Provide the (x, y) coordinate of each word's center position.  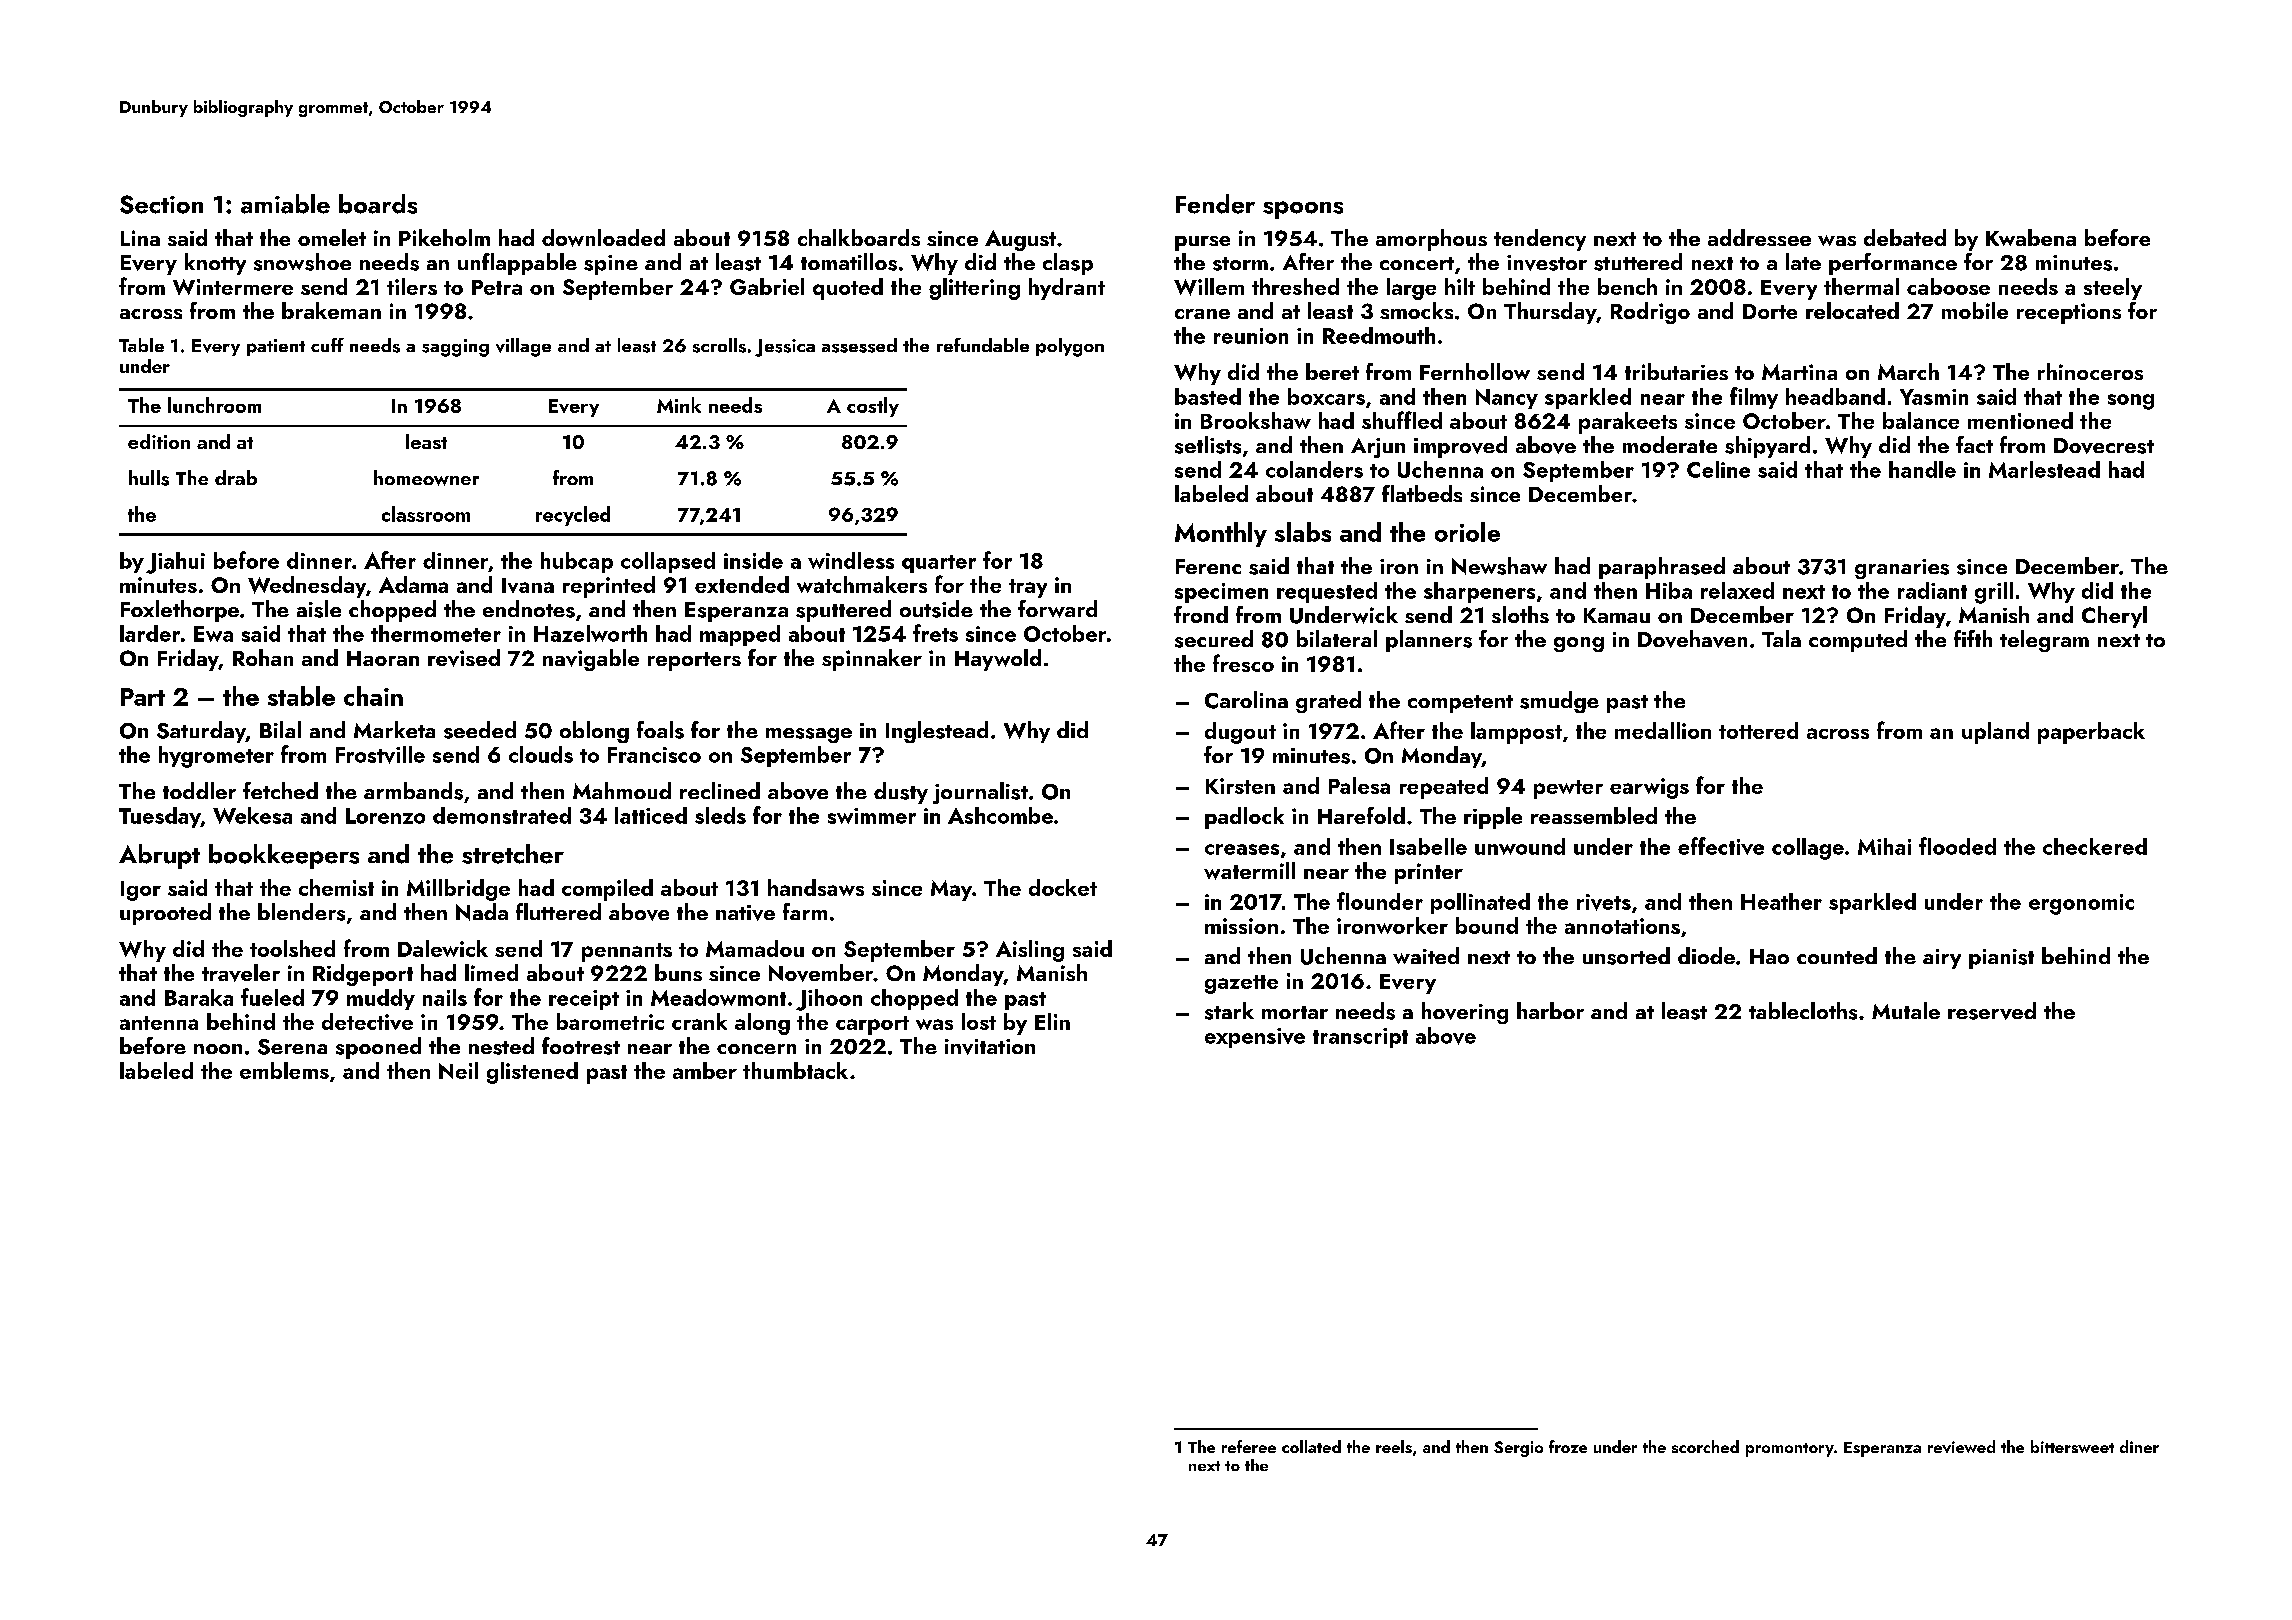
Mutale (1906, 1010)
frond (1201, 614)
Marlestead (2044, 469)
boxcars (1326, 396)
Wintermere (233, 287)
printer (1429, 873)
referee (1249, 1446)
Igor (141, 891)
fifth (1973, 638)
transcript (1360, 1038)
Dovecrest (2104, 446)
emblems (284, 1070)
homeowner (426, 478)
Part (143, 697)
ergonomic (2081, 904)
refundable (983, 345)
